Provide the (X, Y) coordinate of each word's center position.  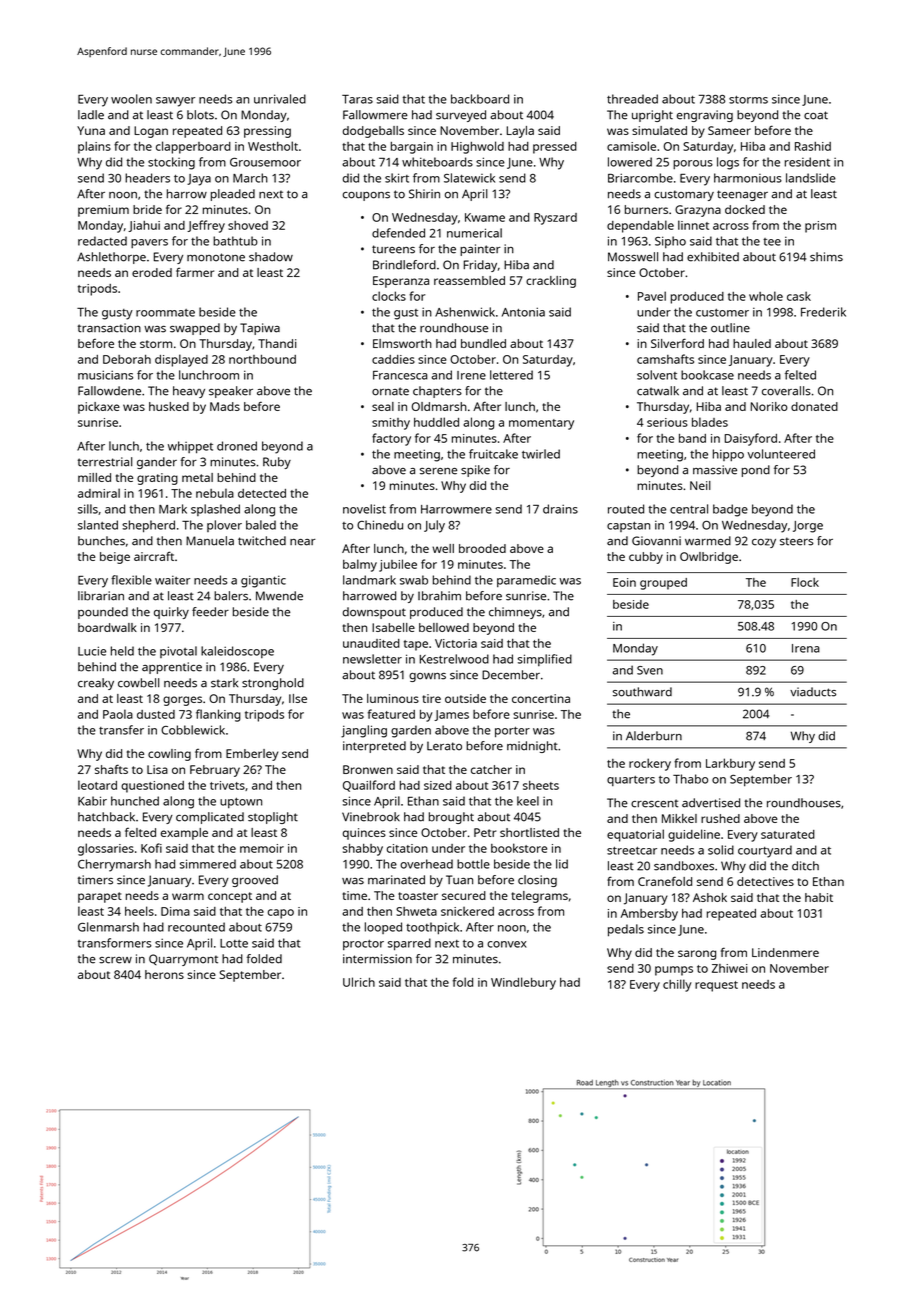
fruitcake (493, 454)
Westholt (273, 146)
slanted (98, 525)
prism (820, 227)
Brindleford (404, 265)
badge (730, 510)
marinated (396, 880)
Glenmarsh (108, 927)
